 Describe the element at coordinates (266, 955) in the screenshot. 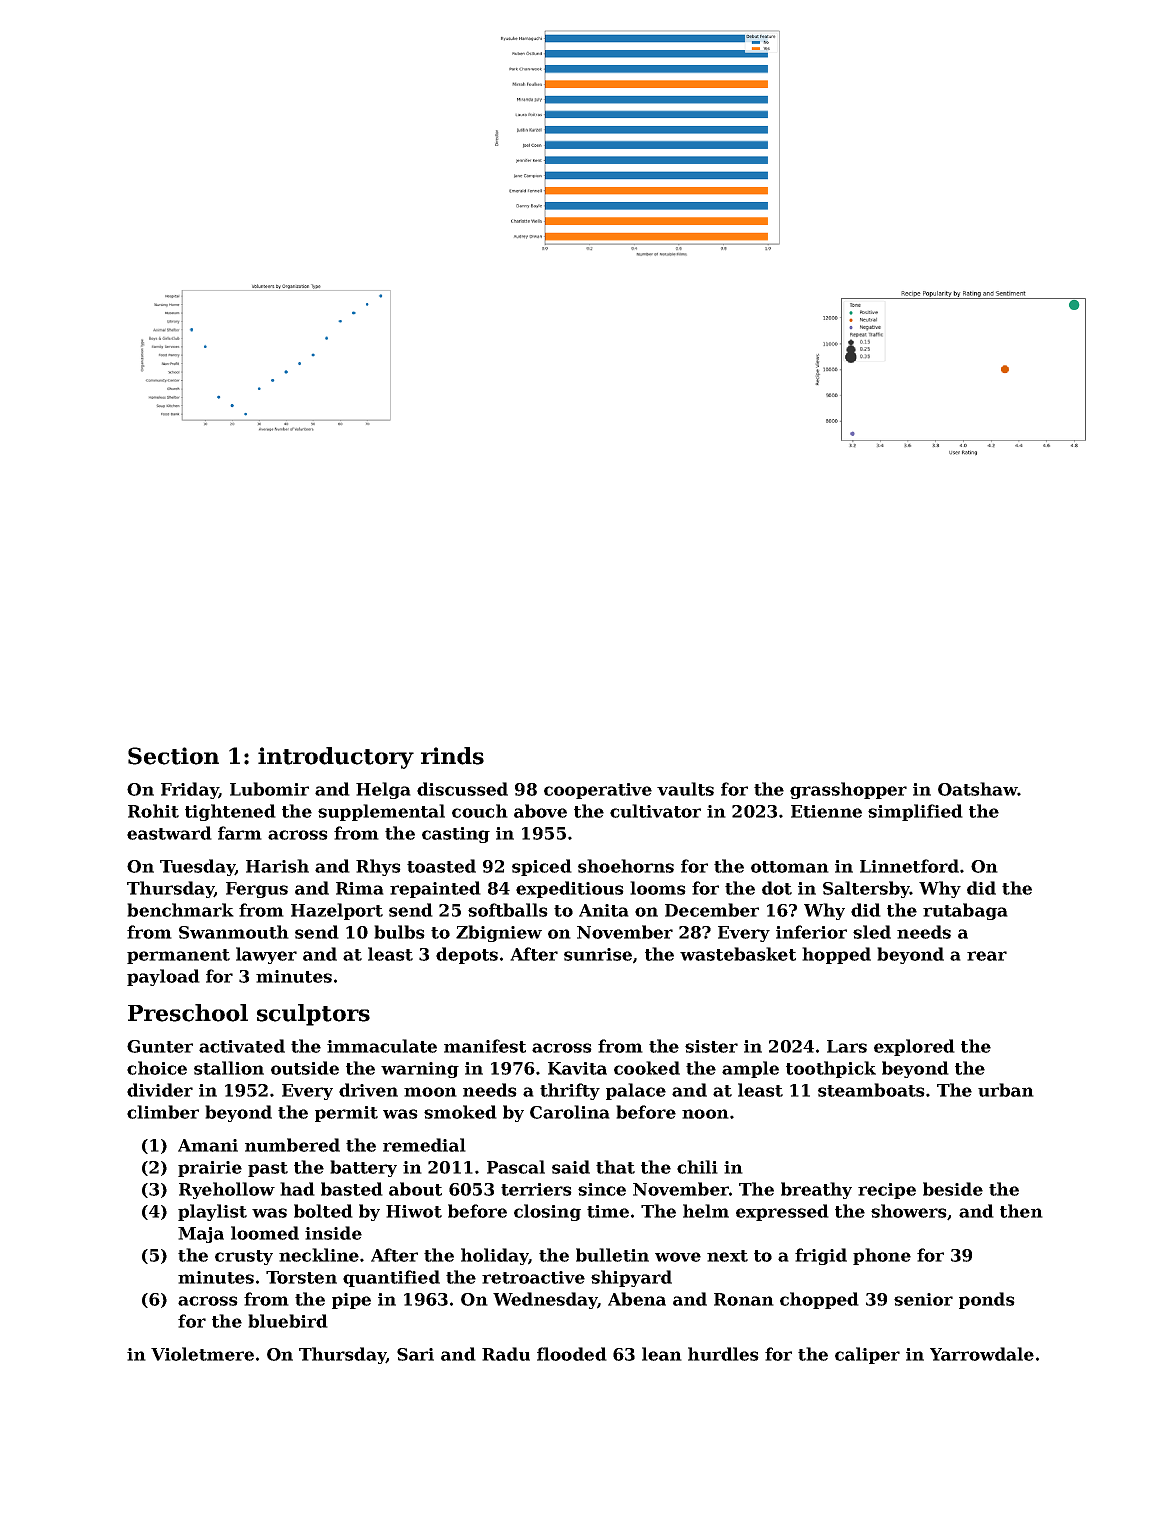

I see `lawyer` at that location.
